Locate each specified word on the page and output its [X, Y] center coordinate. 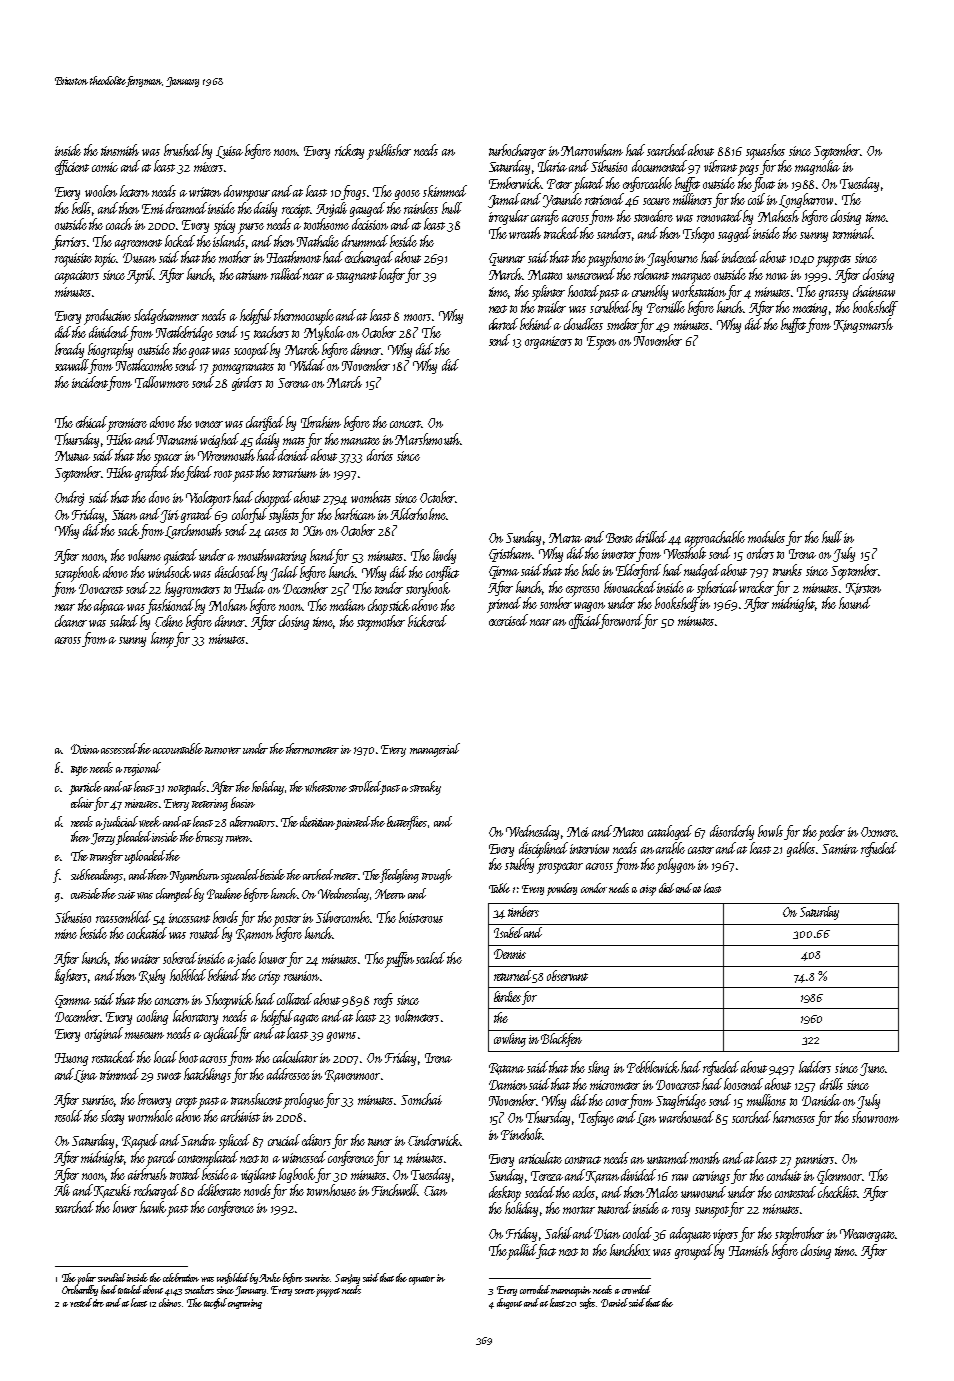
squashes [765, 152]
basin [243, 802]
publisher [389, 152]
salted [124, 621]
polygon [676, 865]
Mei [578, 832]
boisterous [421, 917]
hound [855, 603]
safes [587, 1303]
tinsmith [120, 150]
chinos [170, 1302]
